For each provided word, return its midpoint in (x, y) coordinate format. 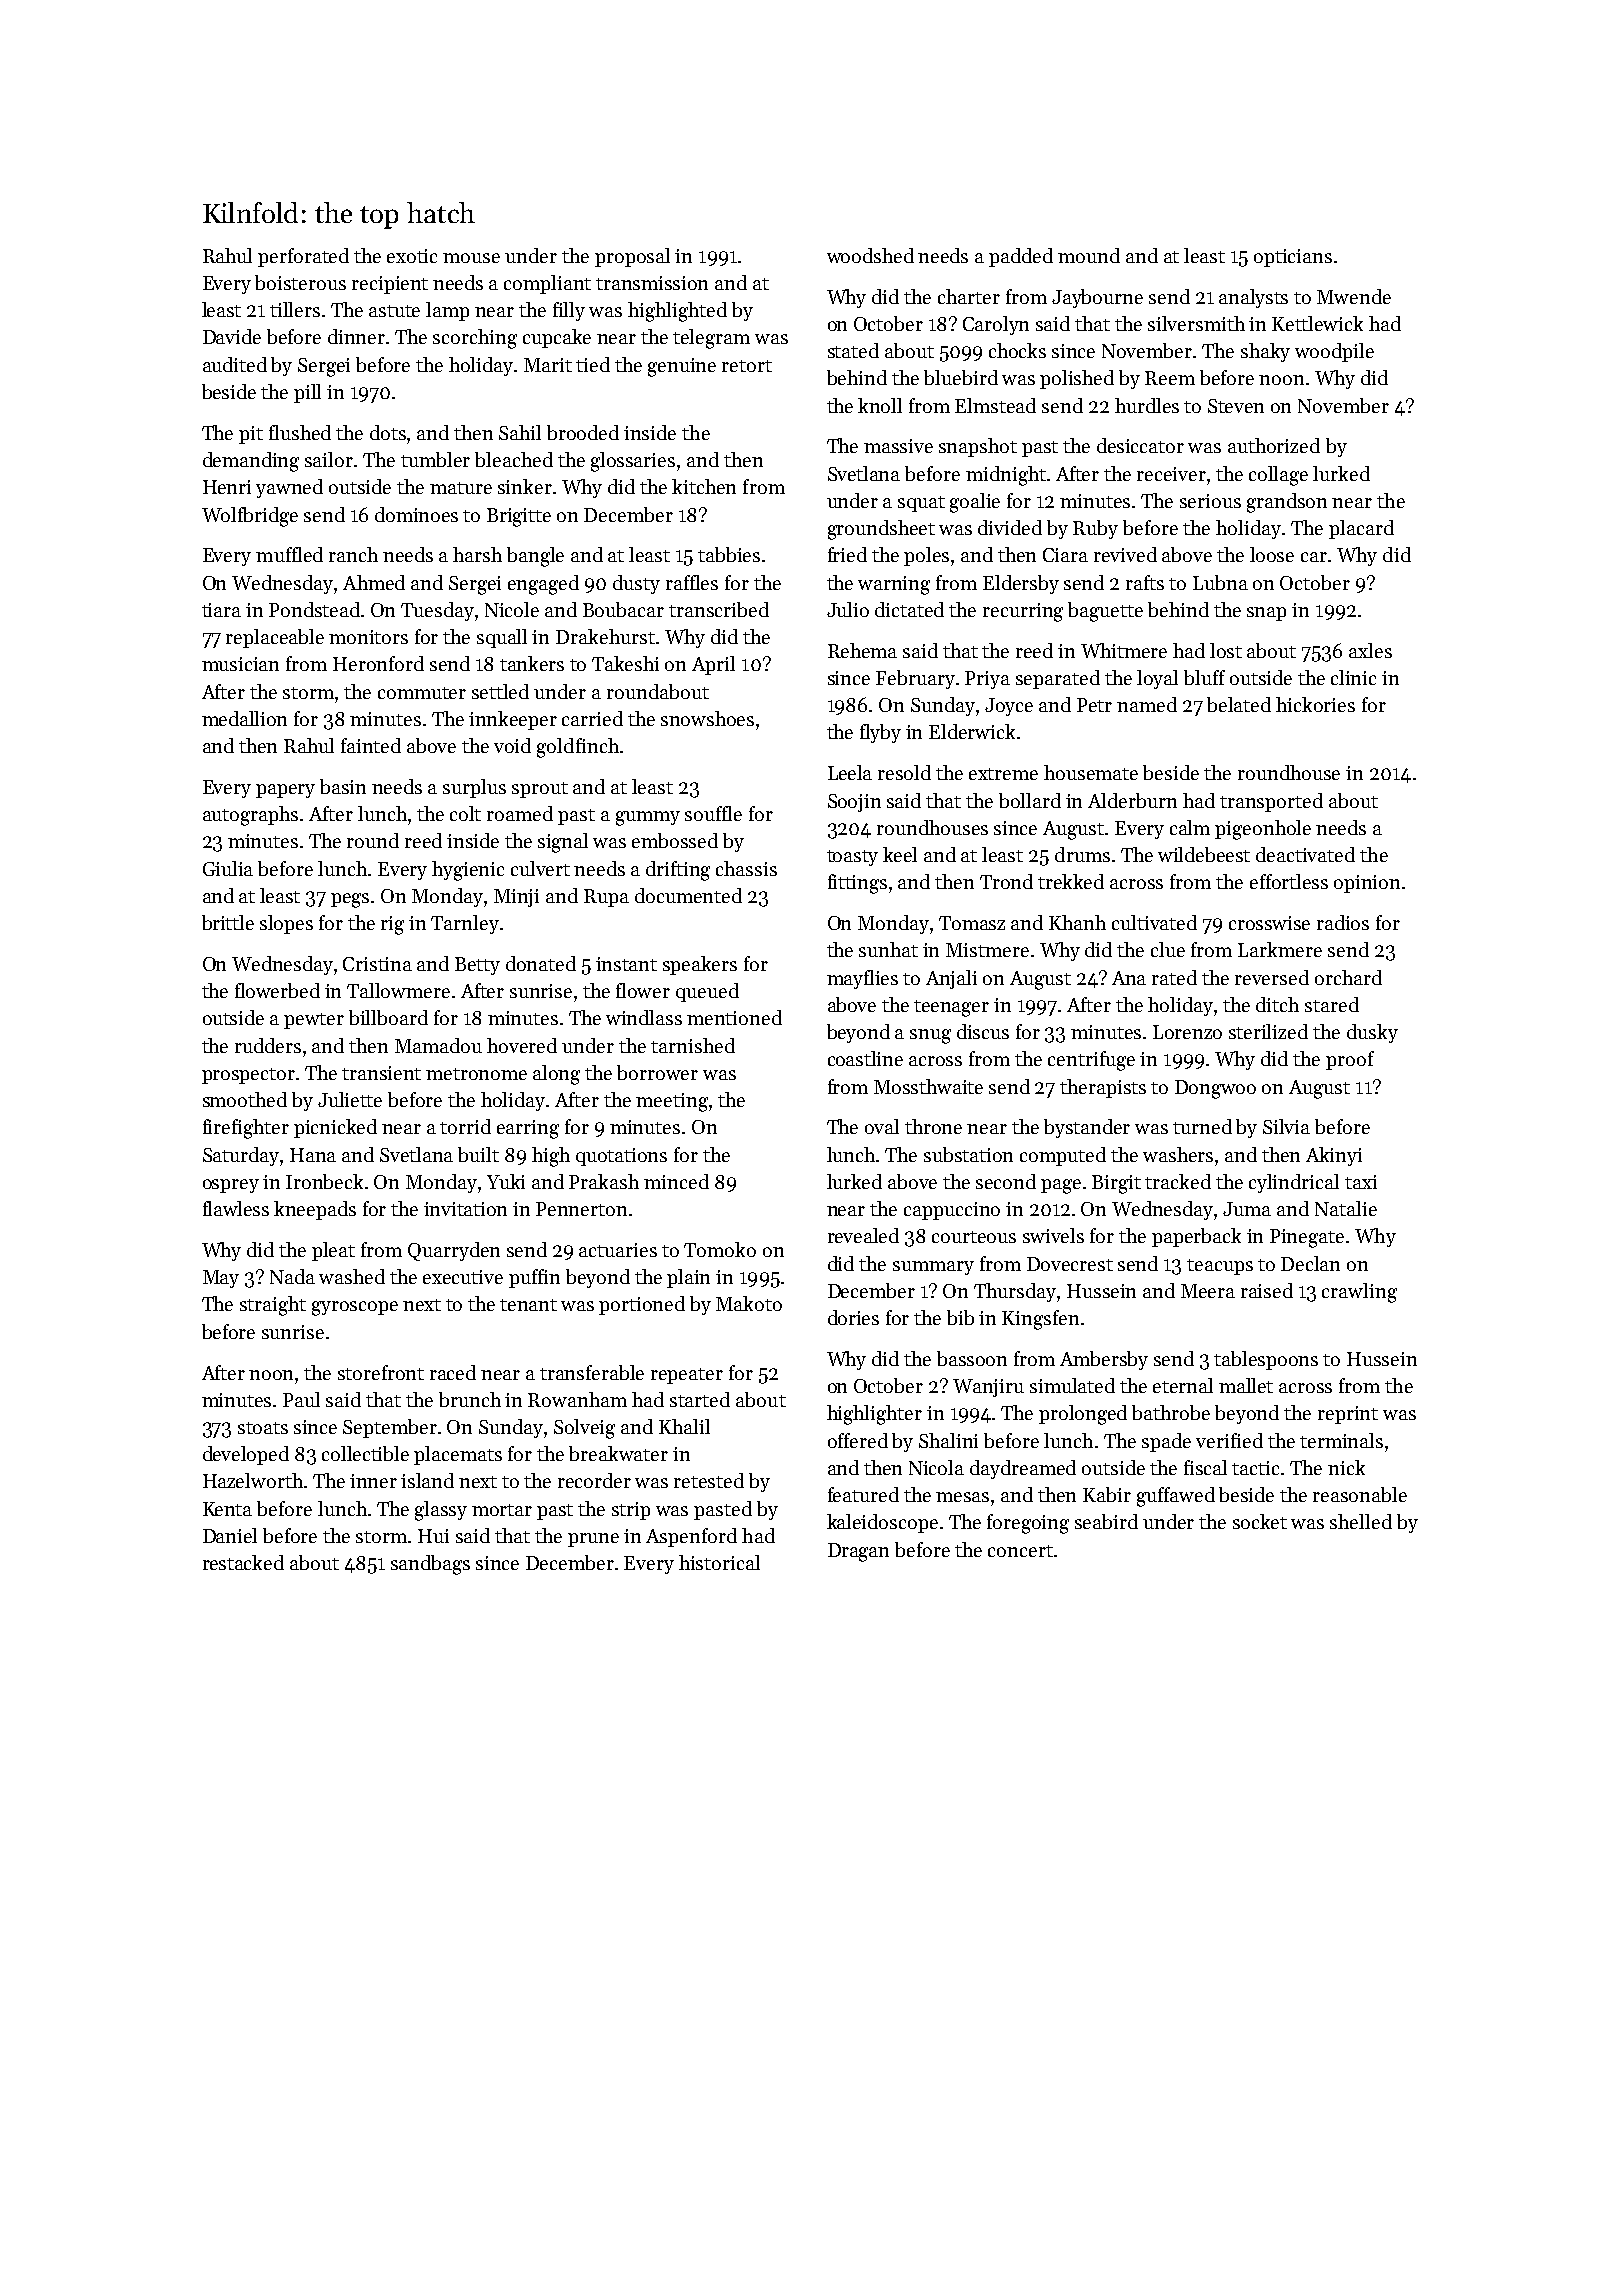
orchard (1348, 977)
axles (1370, 650)
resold (904, 772)
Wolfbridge (250, 517)
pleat (333, 1251)
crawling (1359, 1293)
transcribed (719, 609)
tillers (295, 309)
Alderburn (1132, 800)
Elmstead (995, 405)
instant (626, 964)
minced (676, 1181)
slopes (286, 924)
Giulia (228, 868)
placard (1361, 529)
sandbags (430, 1565)
